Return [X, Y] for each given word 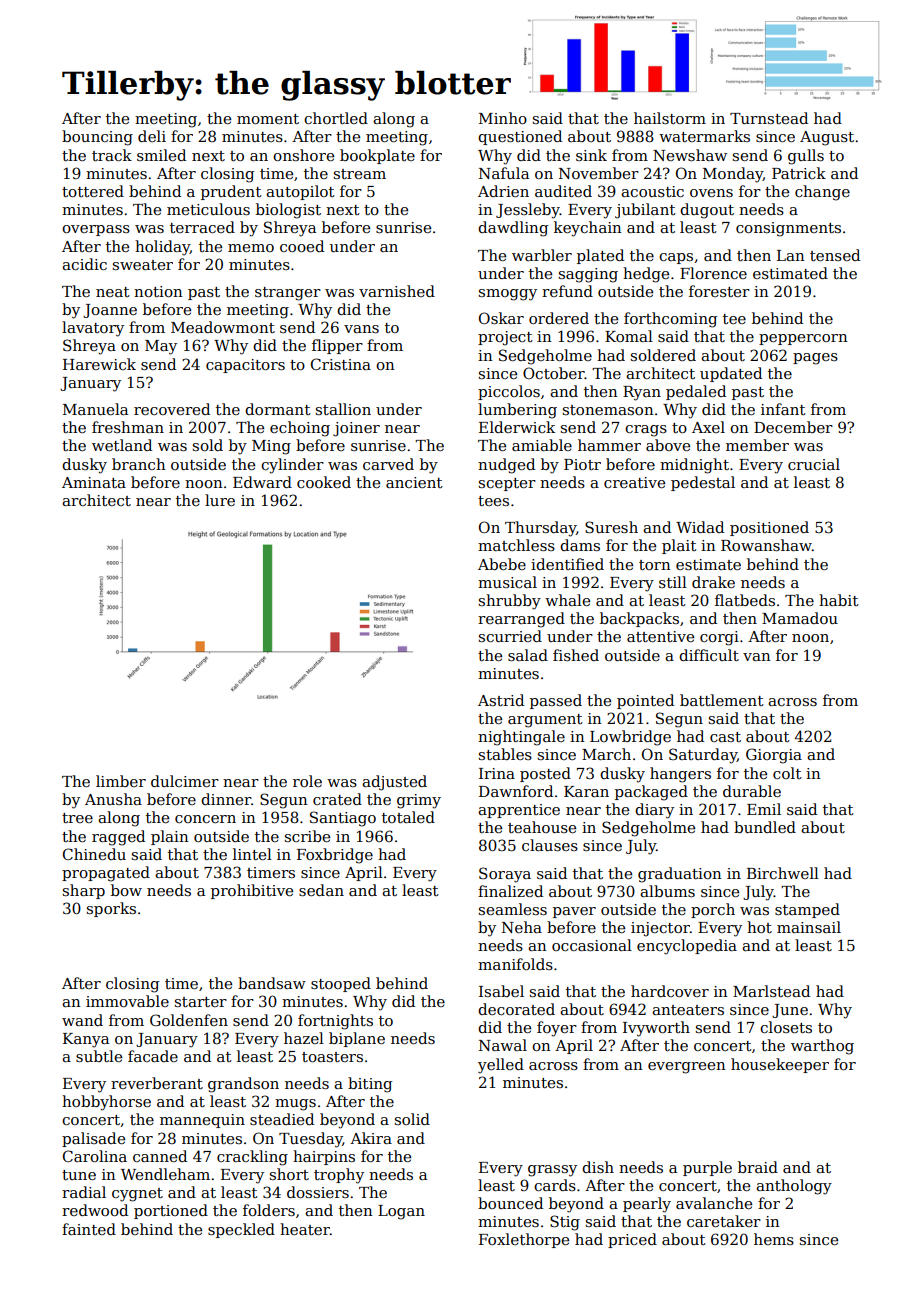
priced [632, 1240]
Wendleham [165, 1174]
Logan [401, 1212]
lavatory [93, 329]
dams [580, 545]
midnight [694, 466]
